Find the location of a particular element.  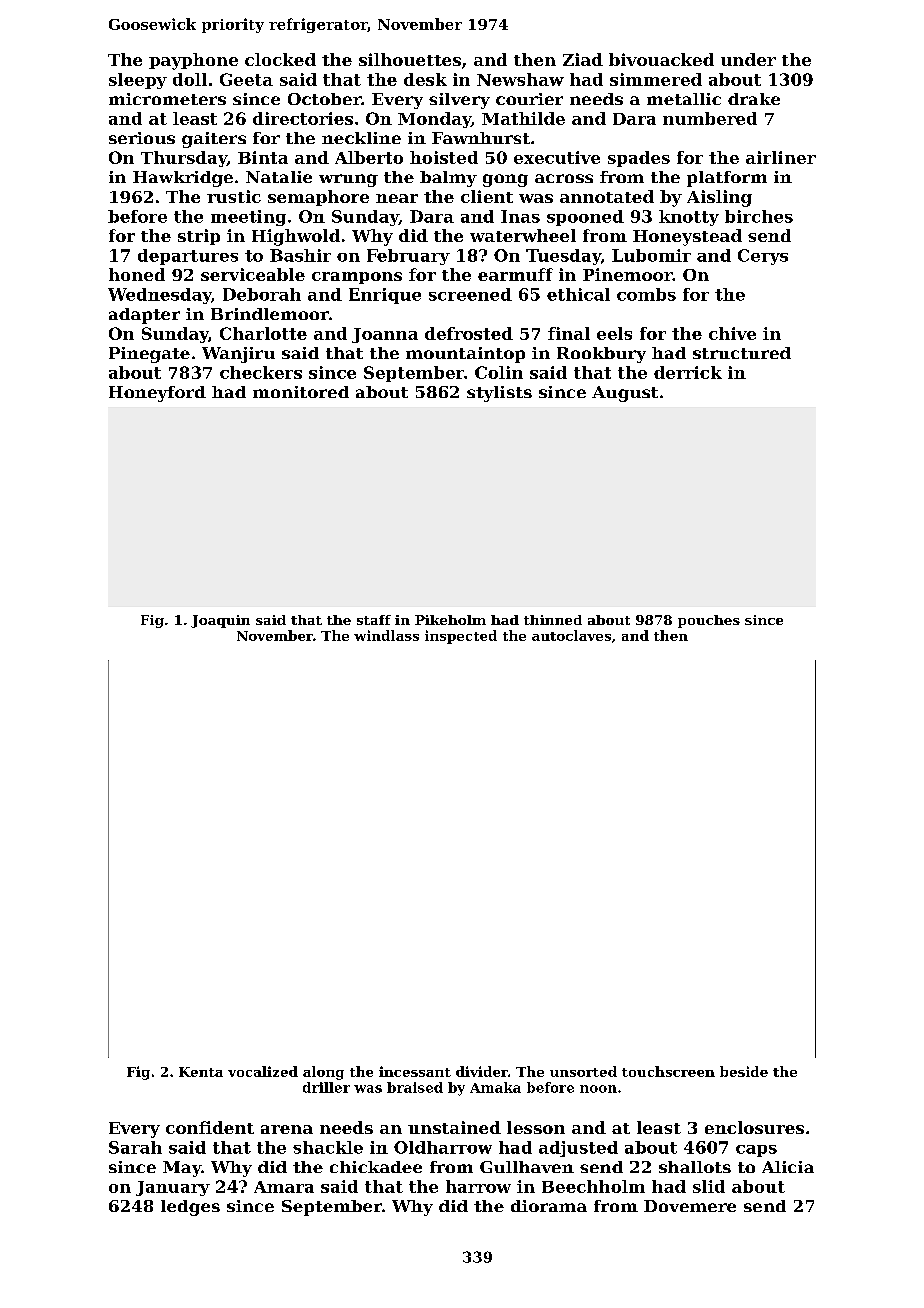

Kenta is located at coordinates (201, 1072).
